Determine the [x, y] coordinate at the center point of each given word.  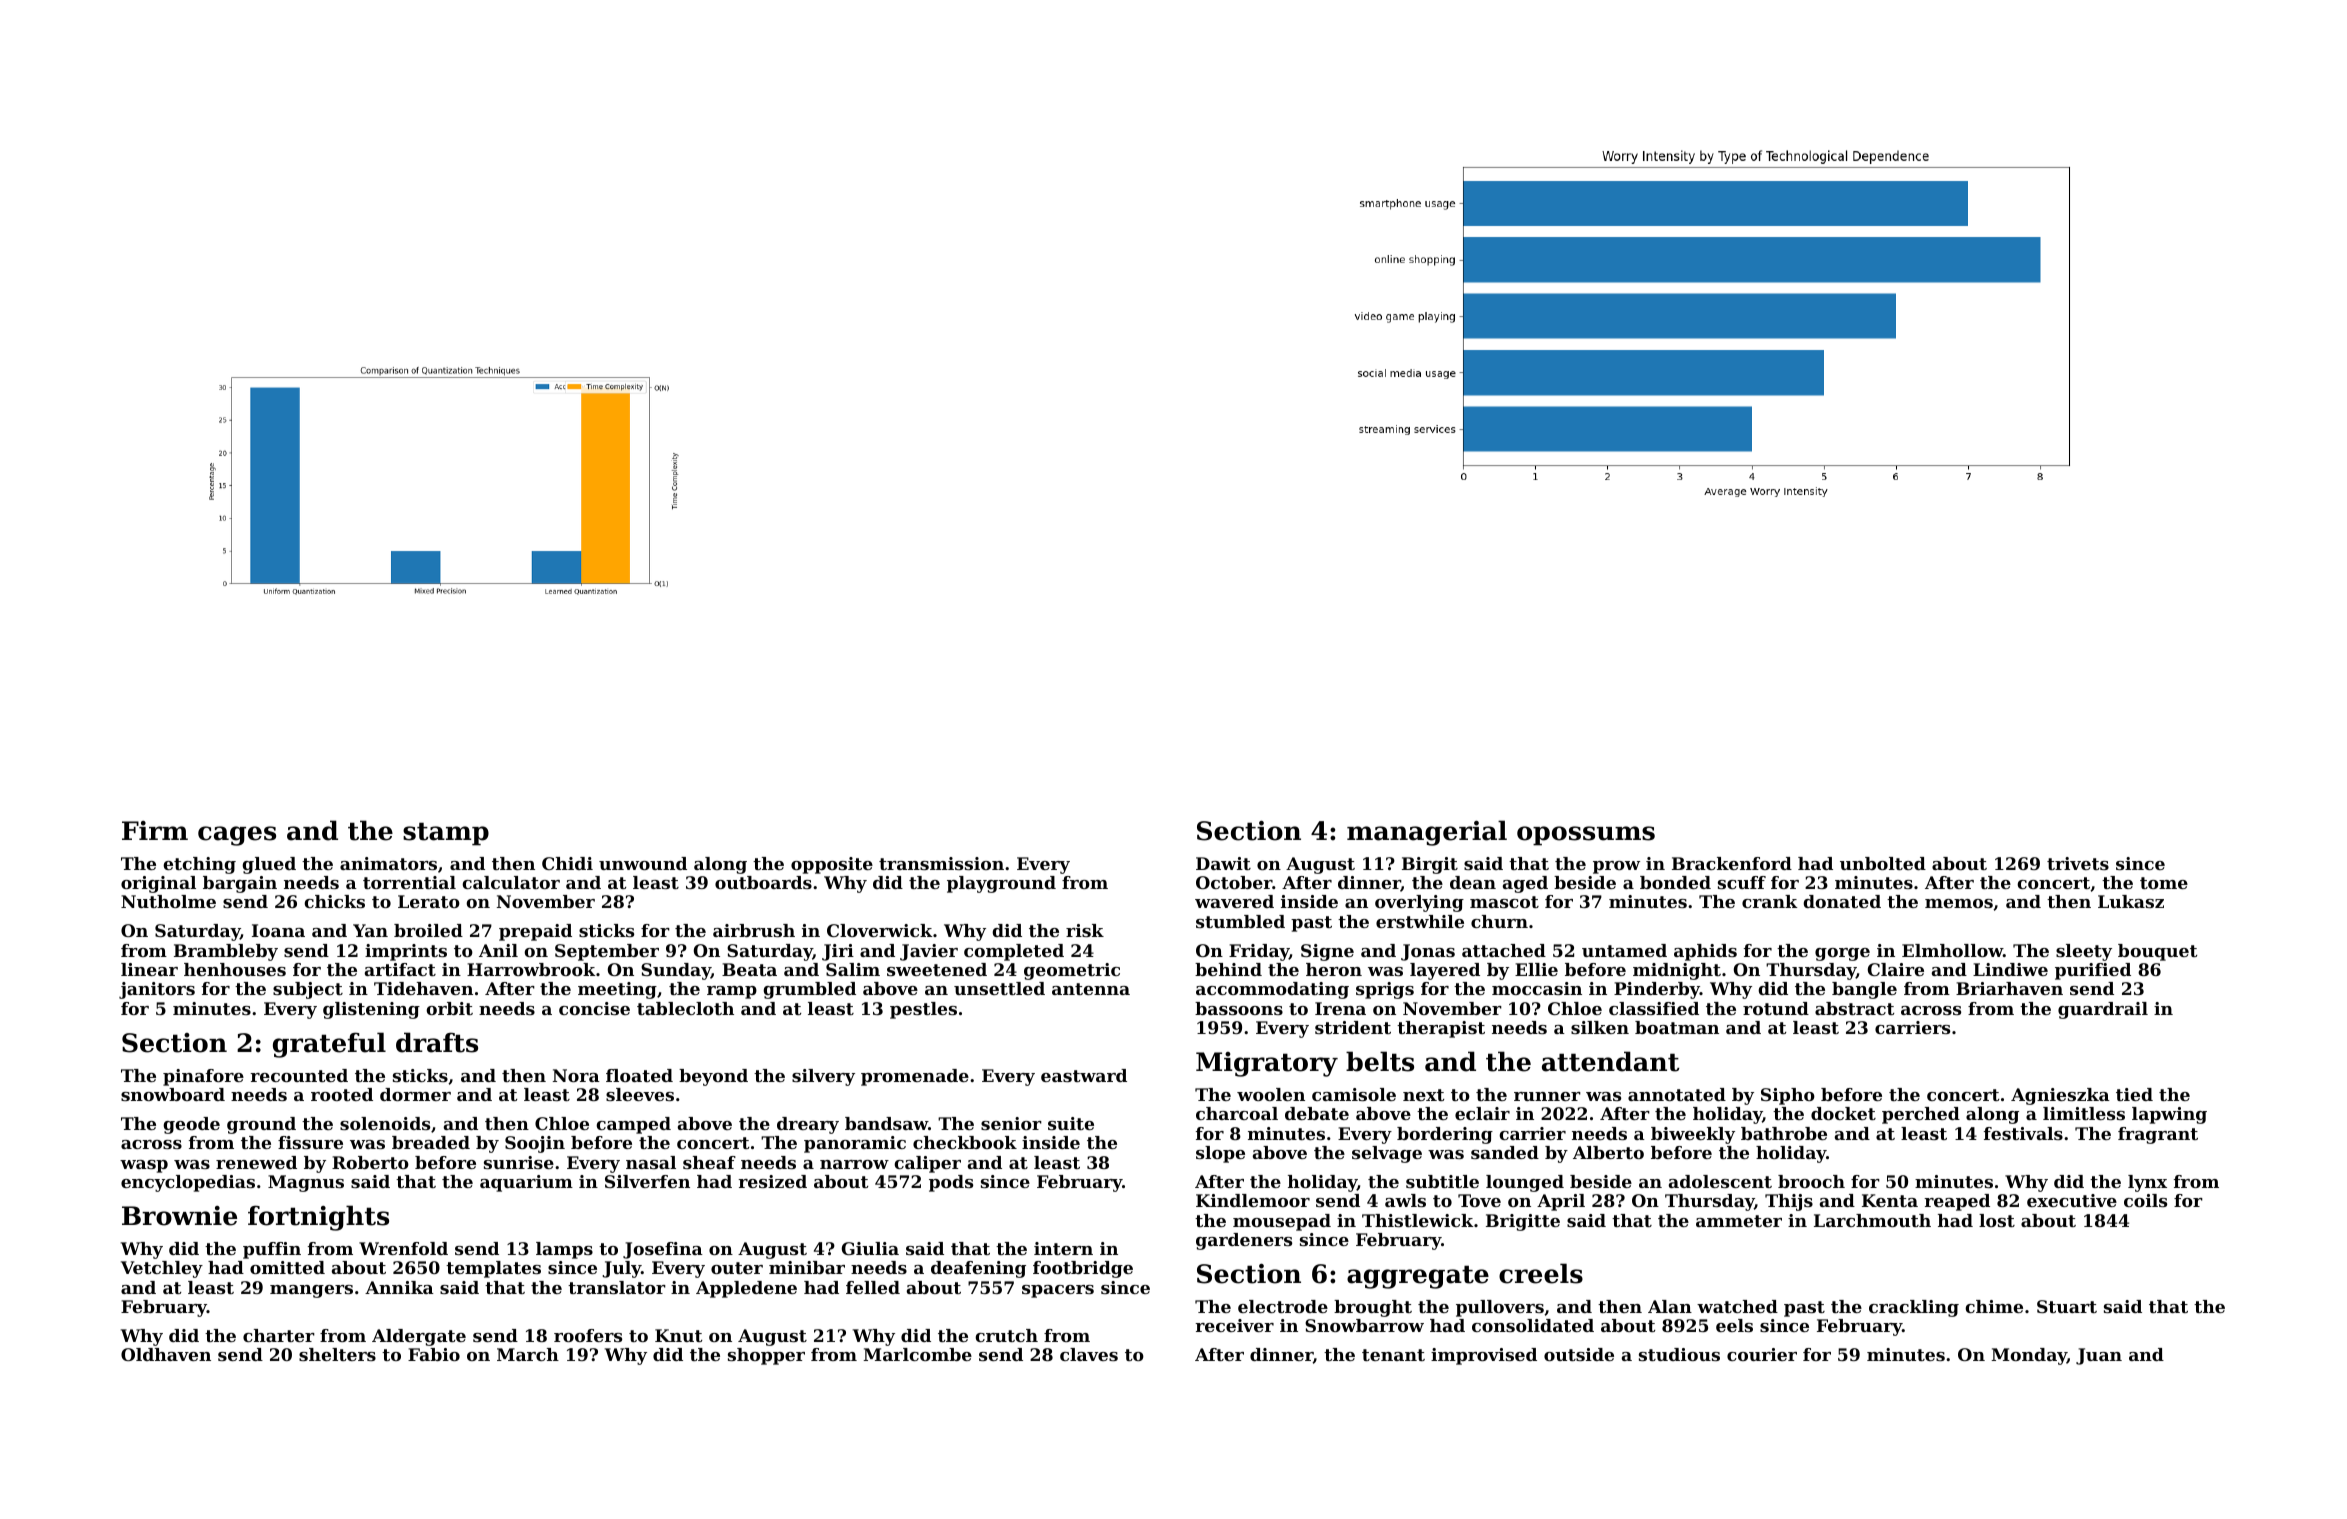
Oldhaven [166, 1354]
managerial [1427, 833]
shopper [766, 1356]
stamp [446, 834]
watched [1737, 1306]
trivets [2078, 863]
